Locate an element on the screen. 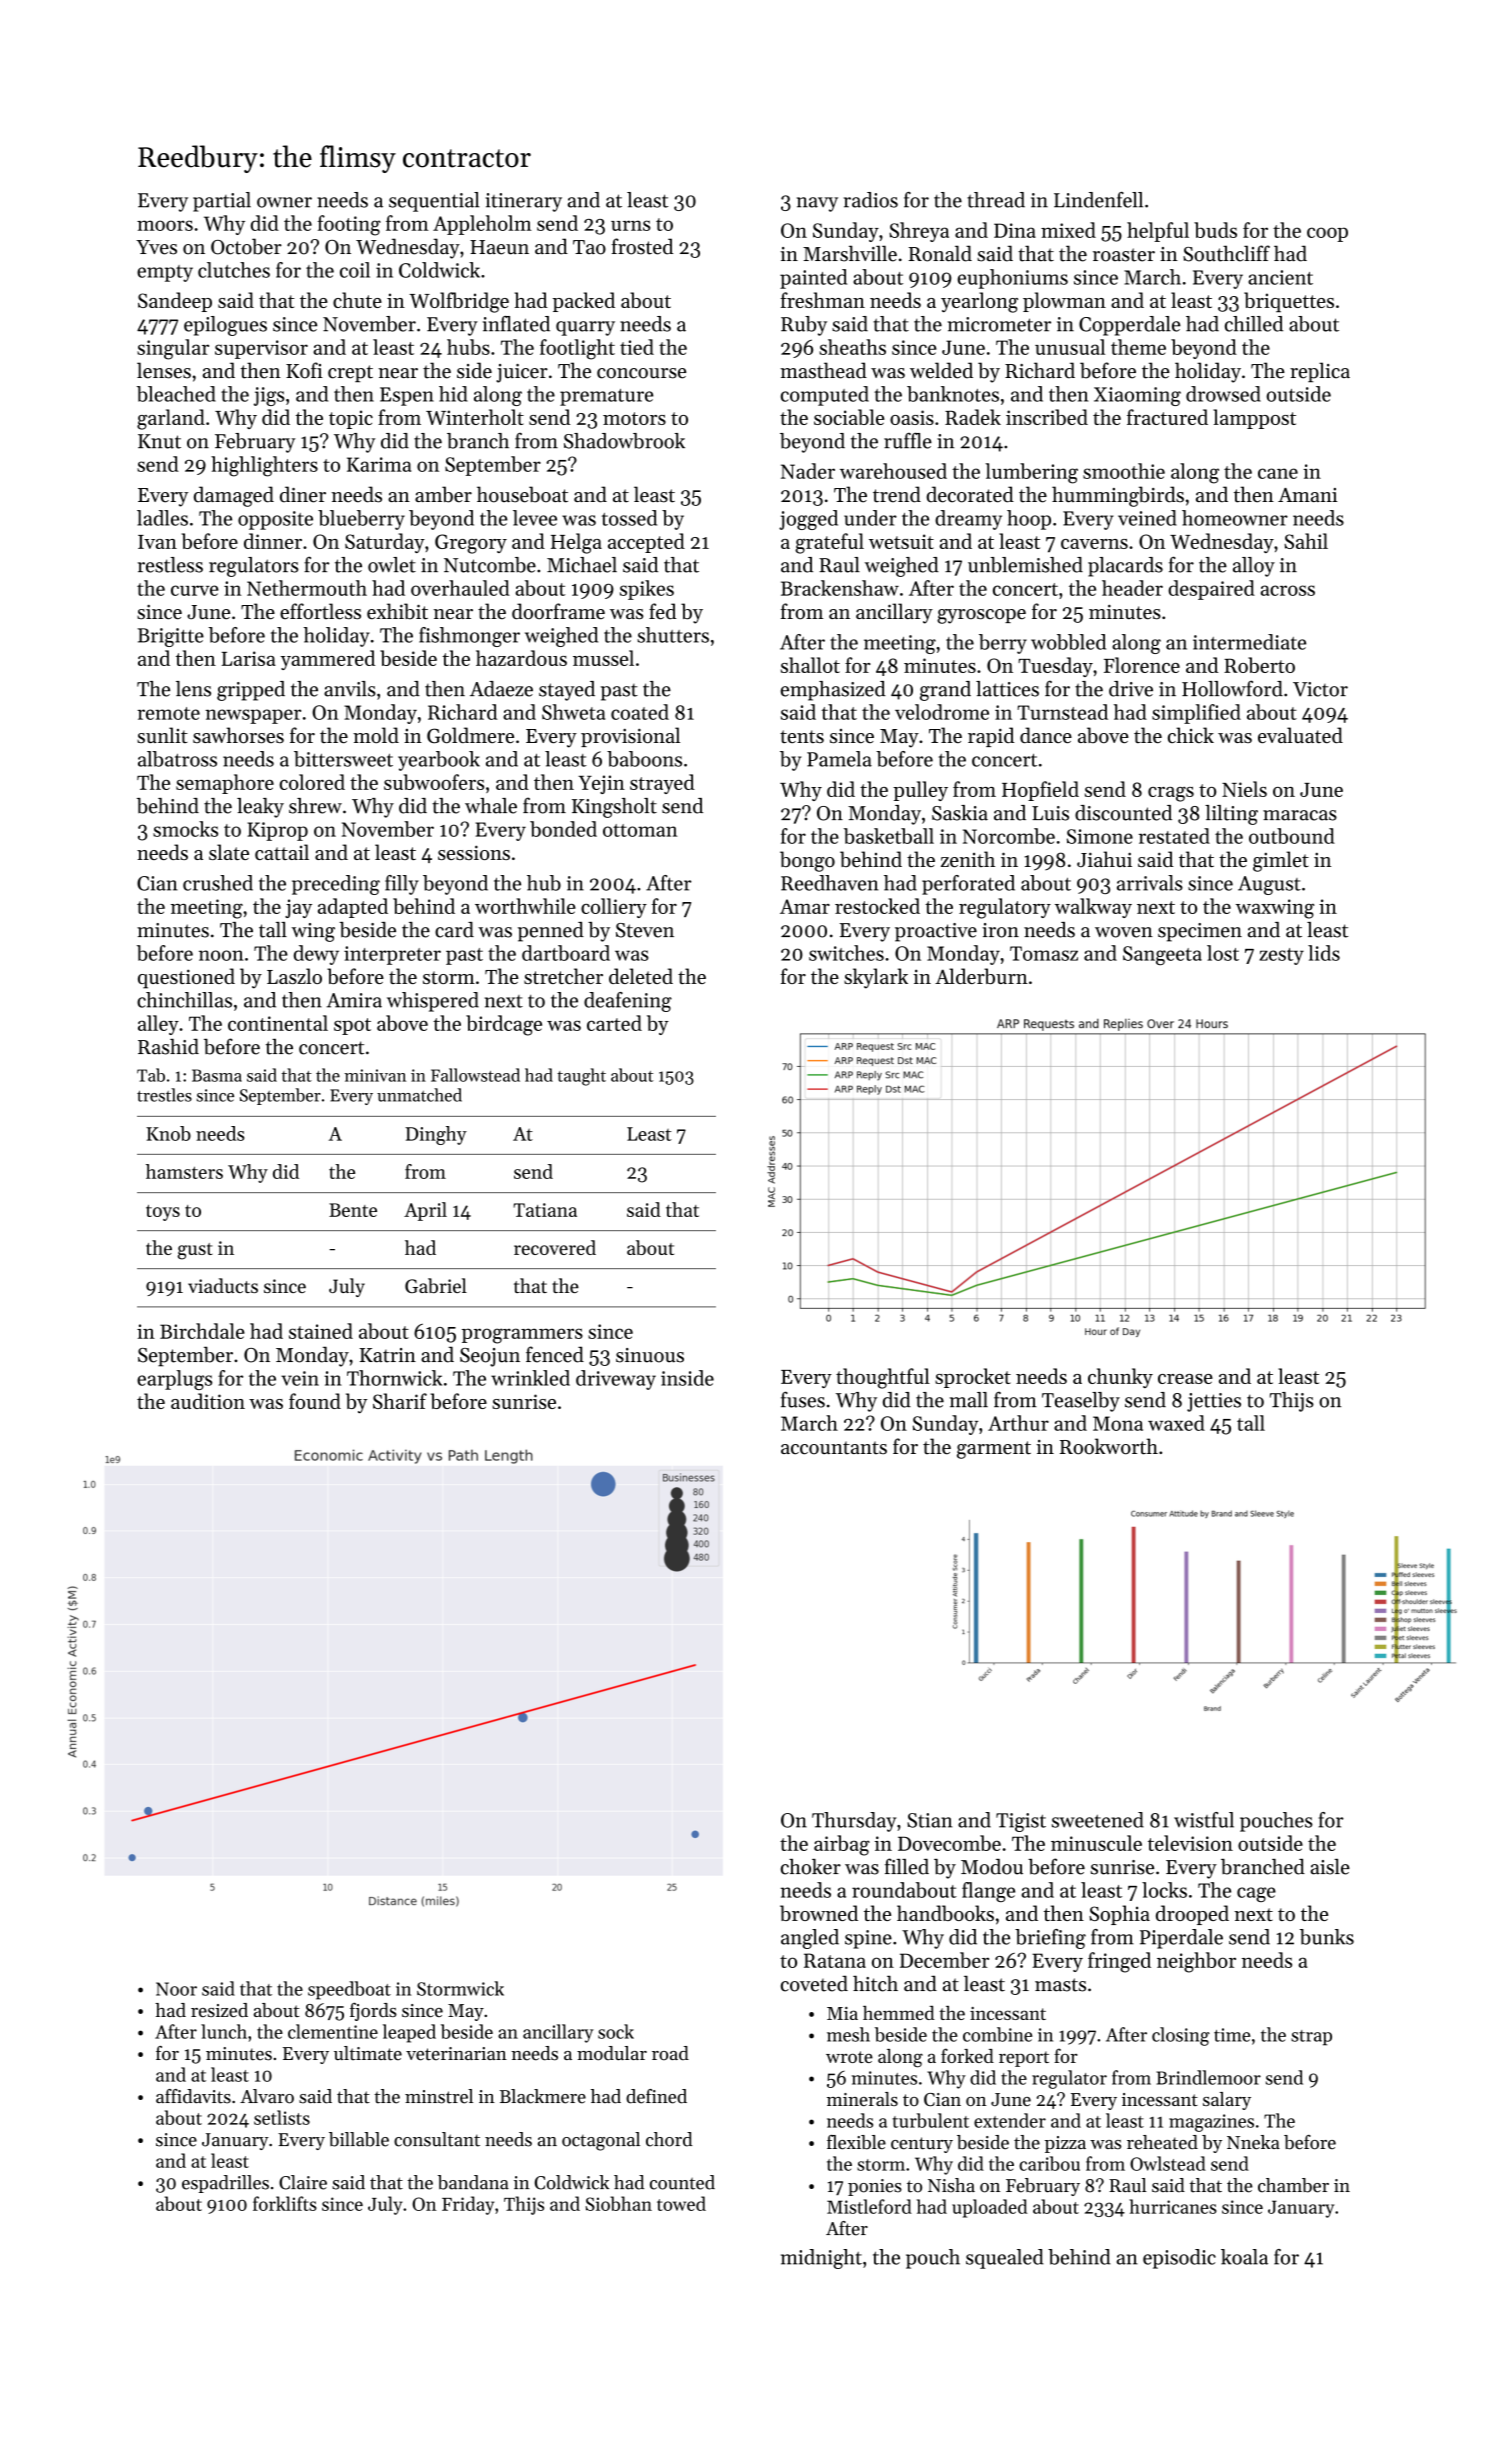  angled is located at coordinates (810, 1939).
